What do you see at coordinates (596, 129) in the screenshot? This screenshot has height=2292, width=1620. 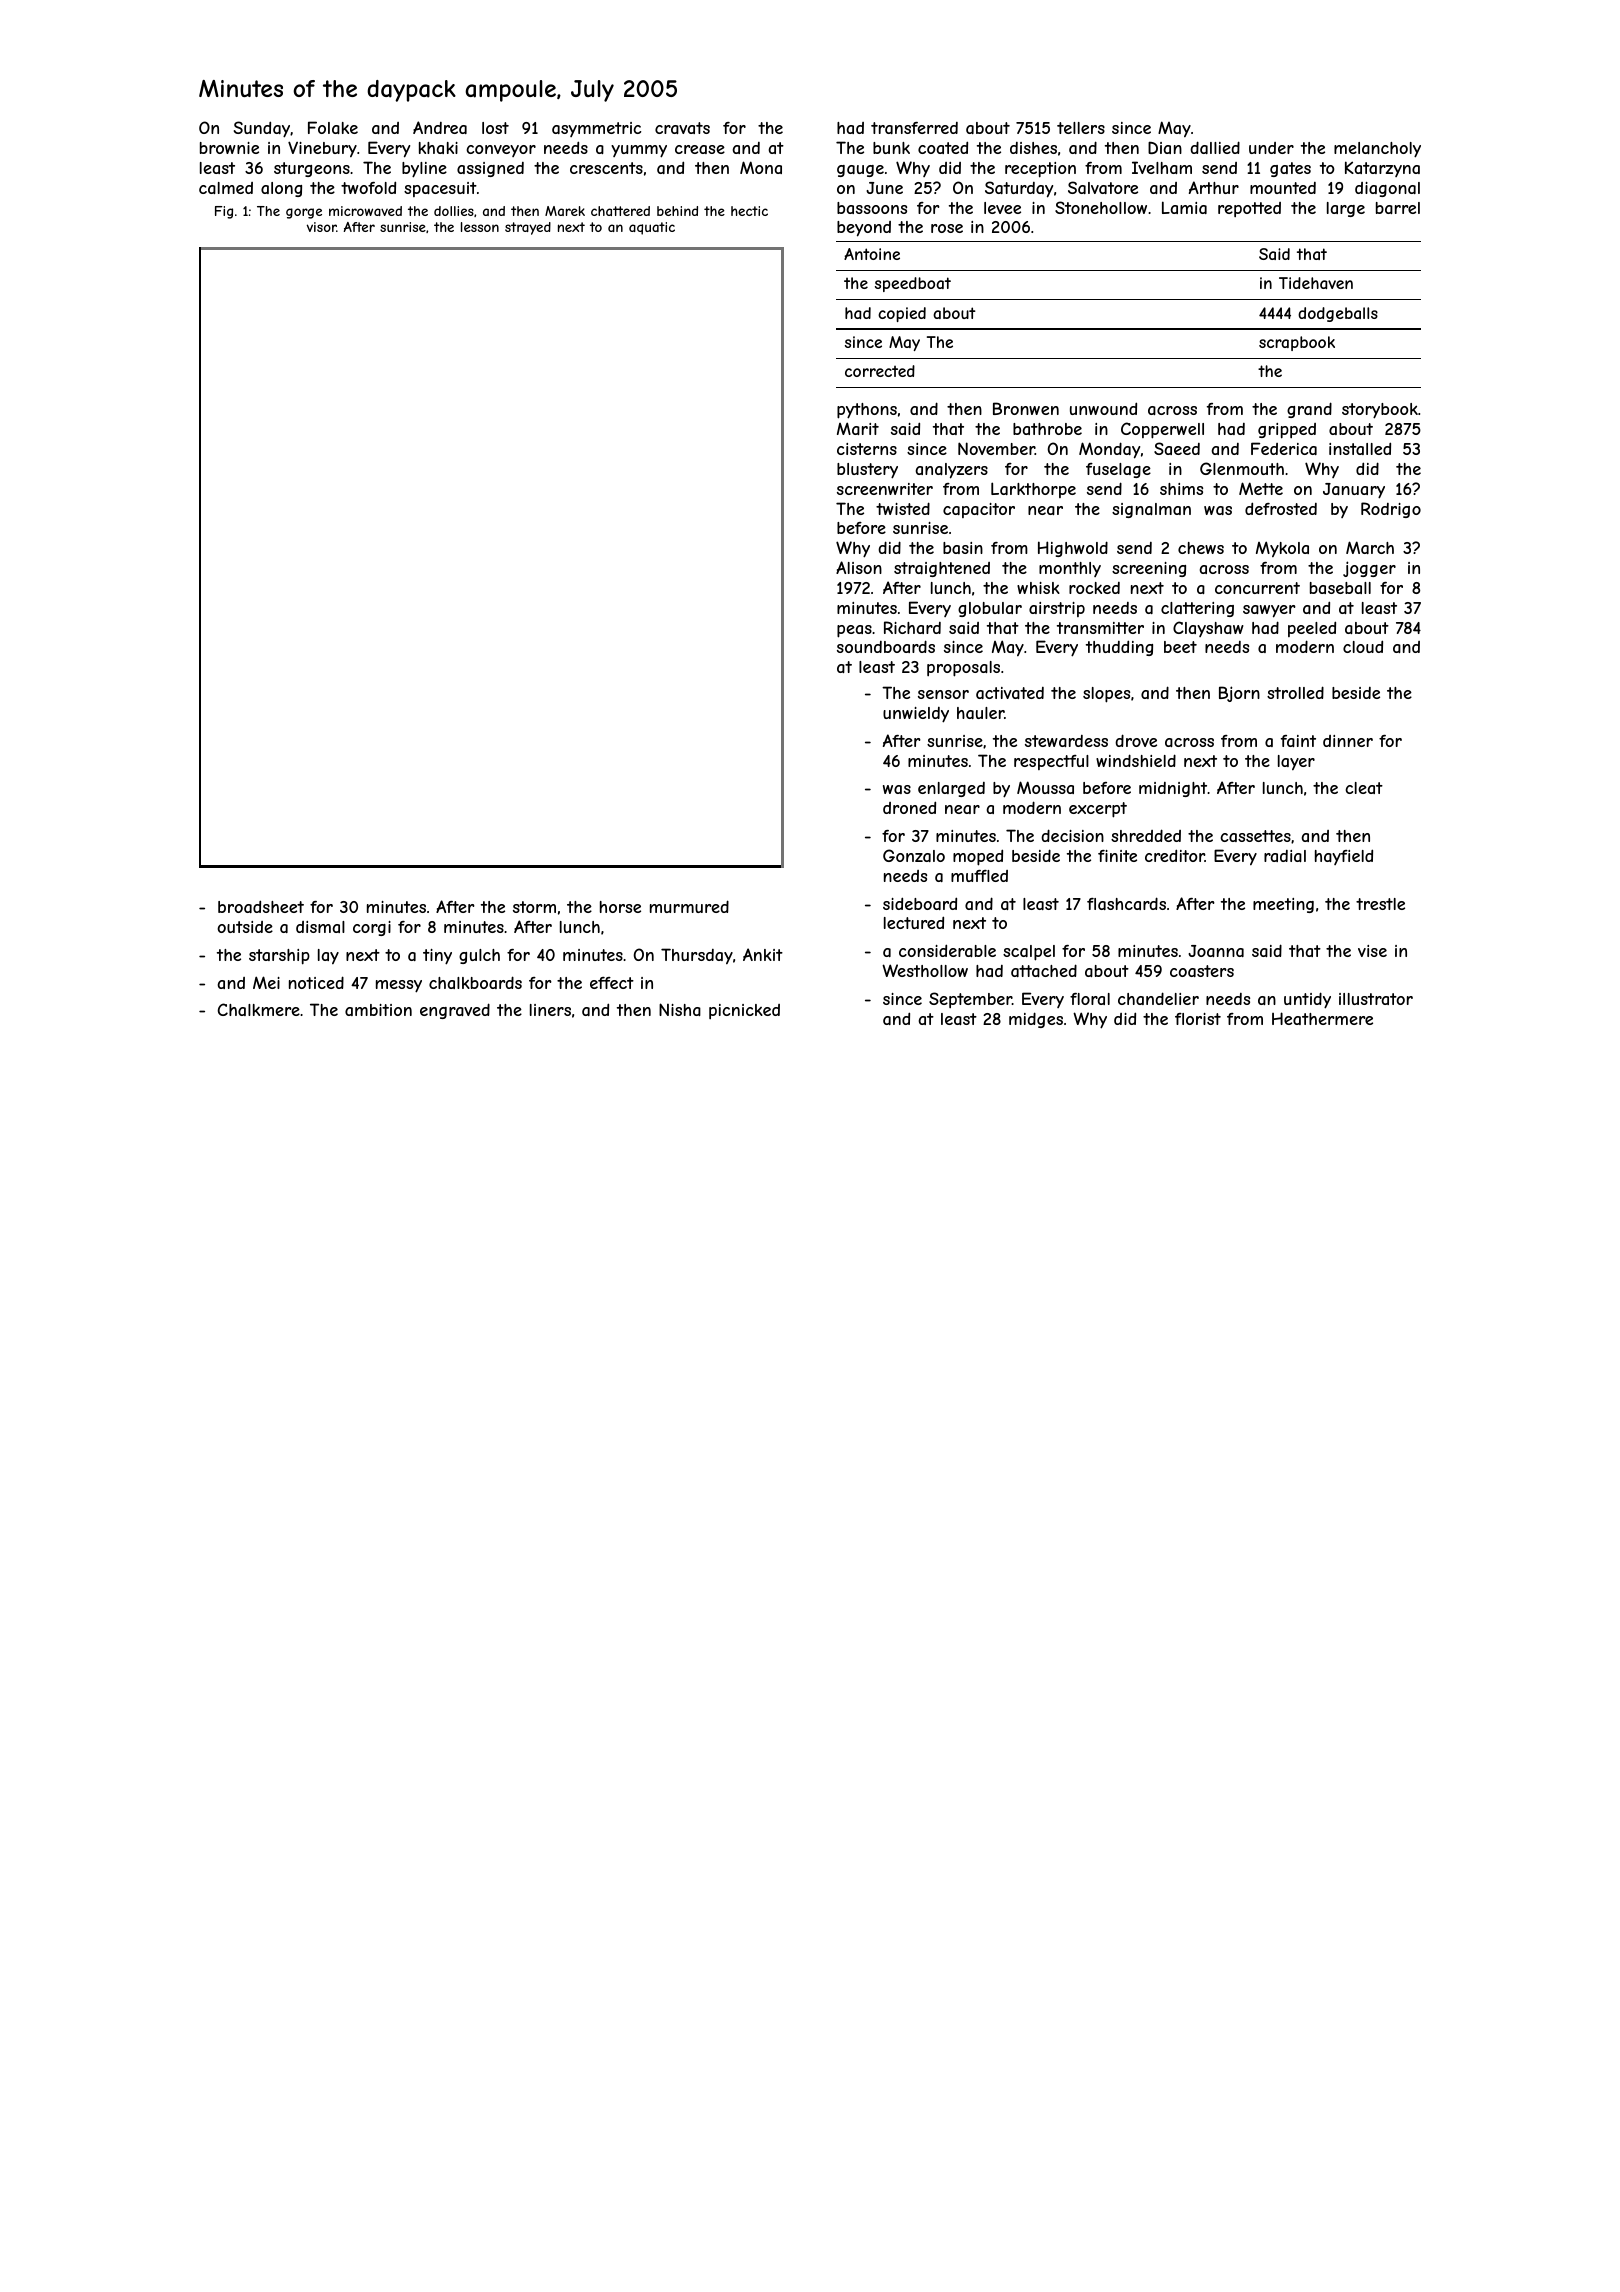 I see `asymmetric` at bounding box center [596, 129].
